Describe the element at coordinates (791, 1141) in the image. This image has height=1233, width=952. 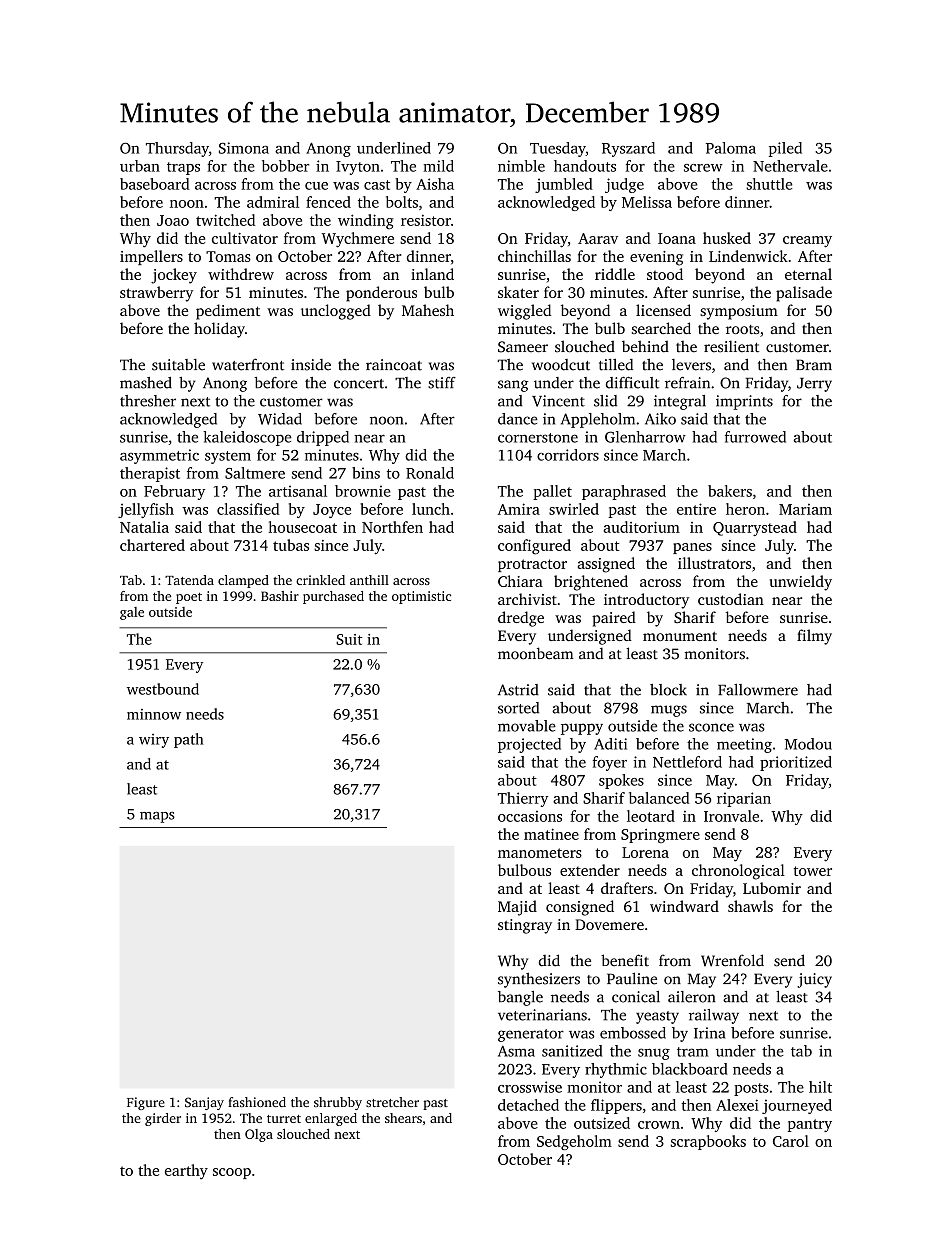
I see `Carol` at that location.
